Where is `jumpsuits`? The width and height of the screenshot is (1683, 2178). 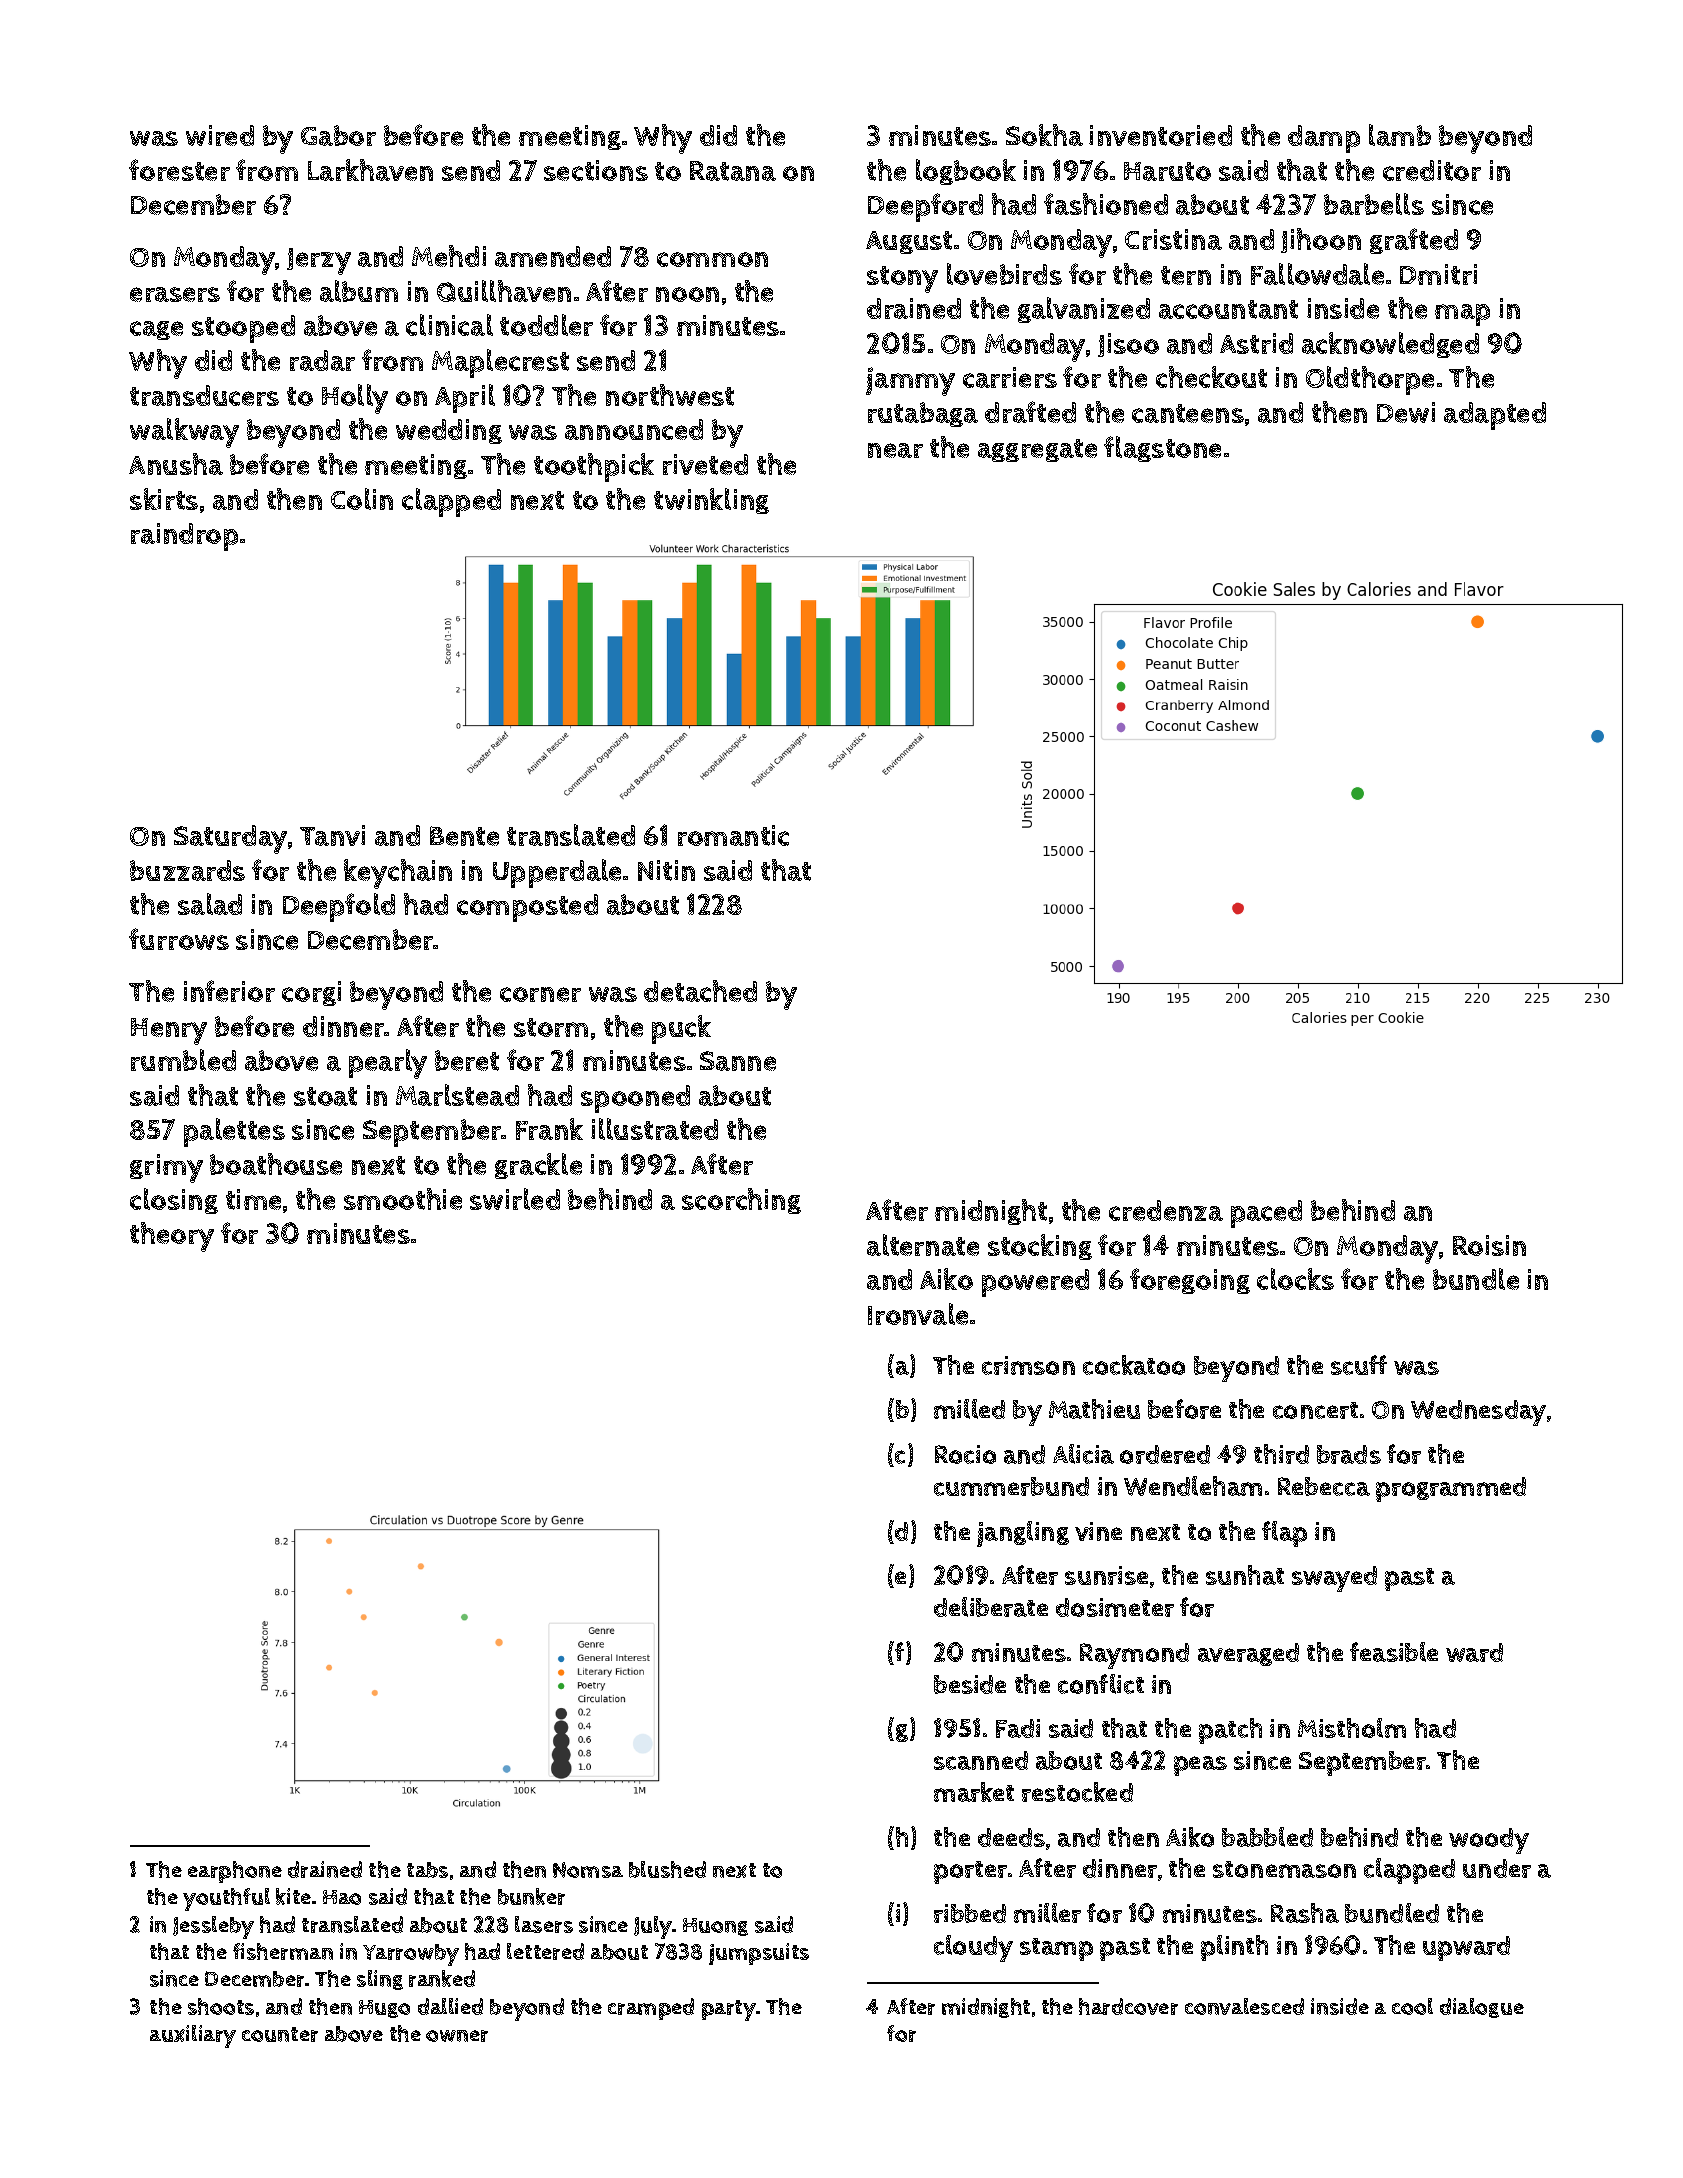
jumpsuits is located at coordinates (759, 1954).
